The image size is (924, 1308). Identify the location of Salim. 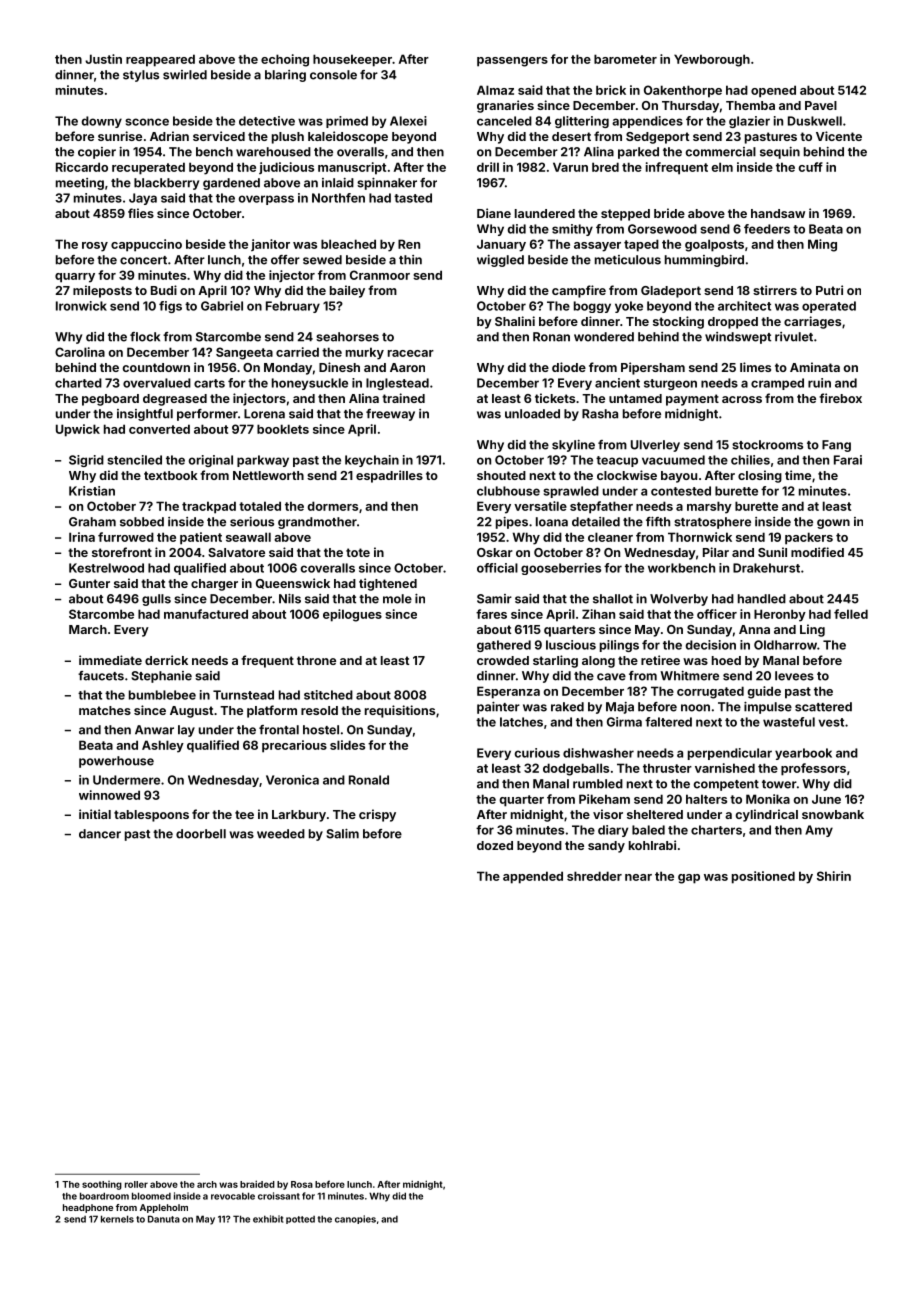
(342, 834).
